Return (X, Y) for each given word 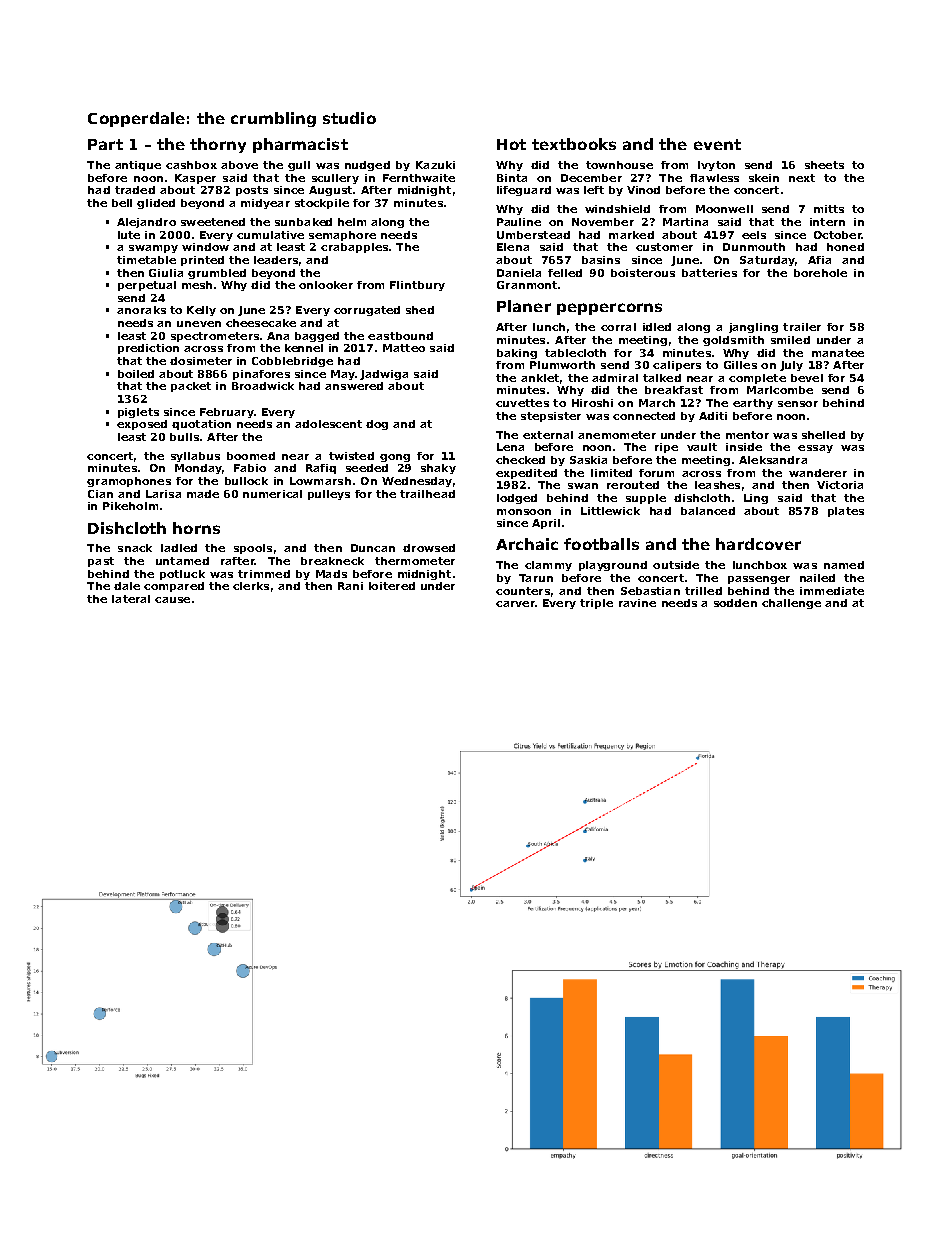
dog (377, 425)
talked (662, 378)
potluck (182, 575)
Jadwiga (384, 375)
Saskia (588, 460)
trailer (802, 327)
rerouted (633, 485)
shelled (823, 435)
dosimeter (201, 361)
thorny (218, 145)
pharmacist (300, 145)
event (717, 144)
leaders (276, 260)
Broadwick (263, 386)
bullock (246, 481)
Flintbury (417, 286)
